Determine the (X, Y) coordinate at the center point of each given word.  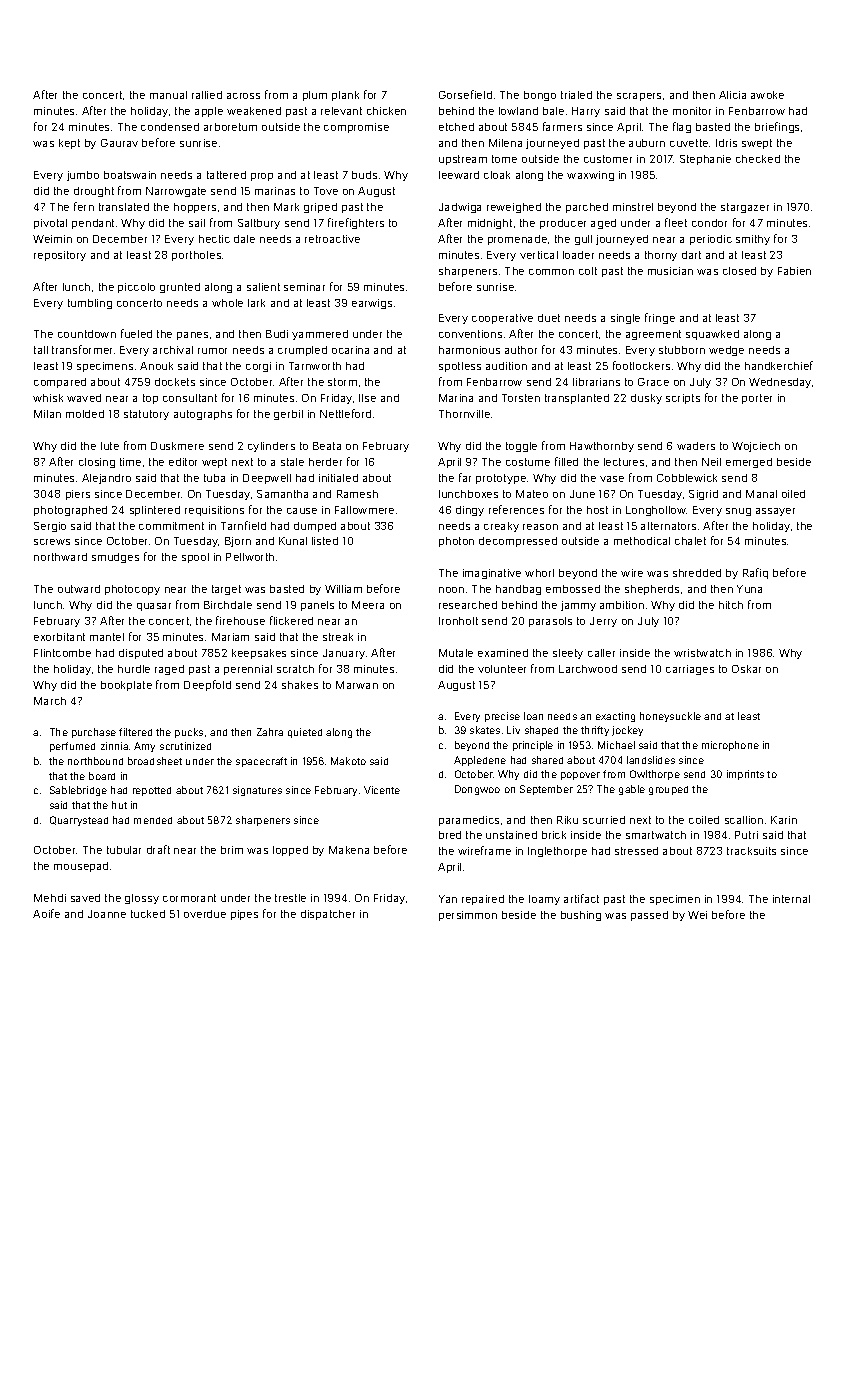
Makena (349, 850)
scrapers (639, 97)
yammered (320, 335)
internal (791, 899)
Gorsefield (465, 94)
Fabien (794, 271)
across (243, 96)
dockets (175, 382)
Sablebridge (78, 791)
